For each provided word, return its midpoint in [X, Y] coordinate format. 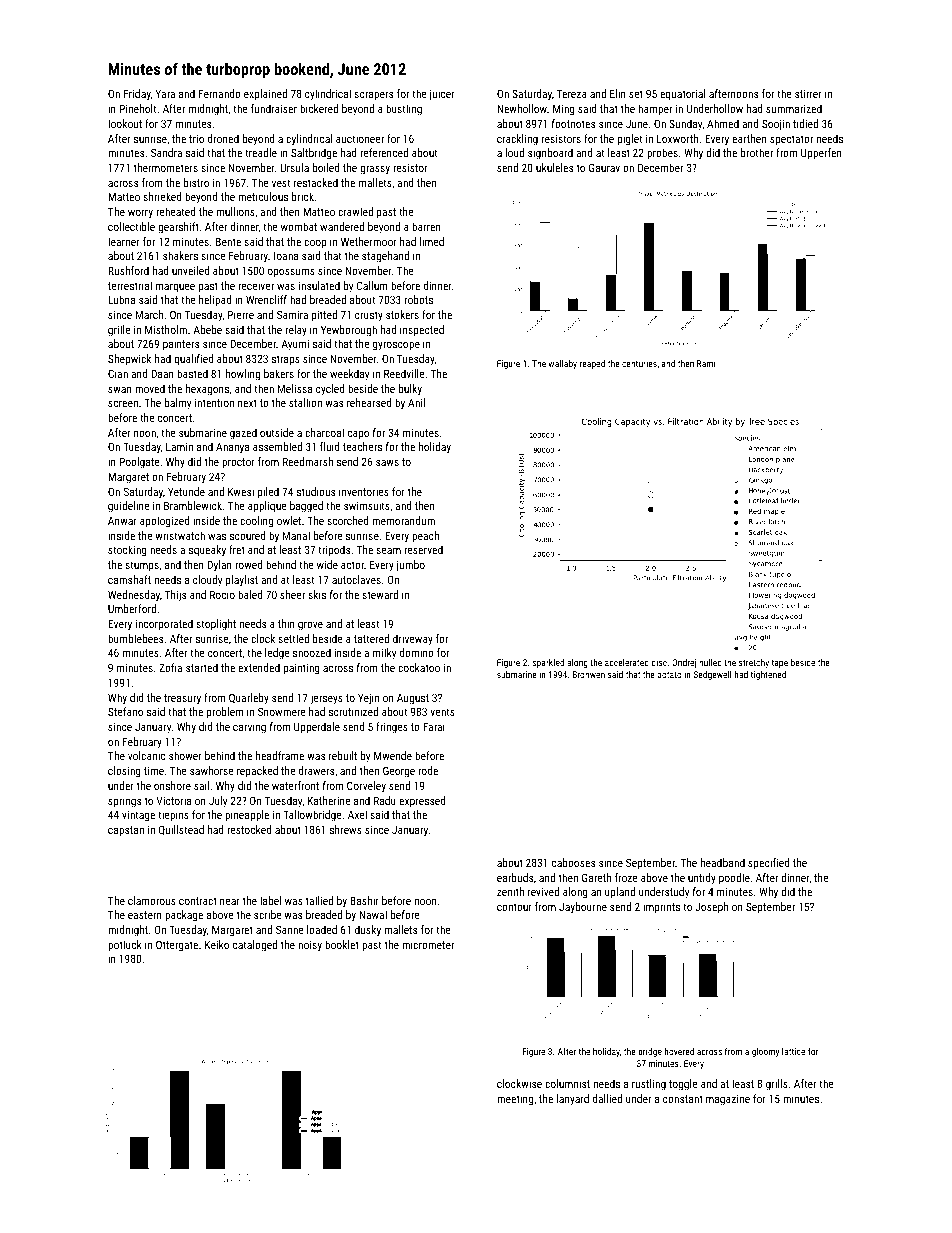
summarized [794, 108]
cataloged [255, 946]
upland [620, 893]
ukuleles [554, 167]
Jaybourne [583, 908]
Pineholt [137, 108]
